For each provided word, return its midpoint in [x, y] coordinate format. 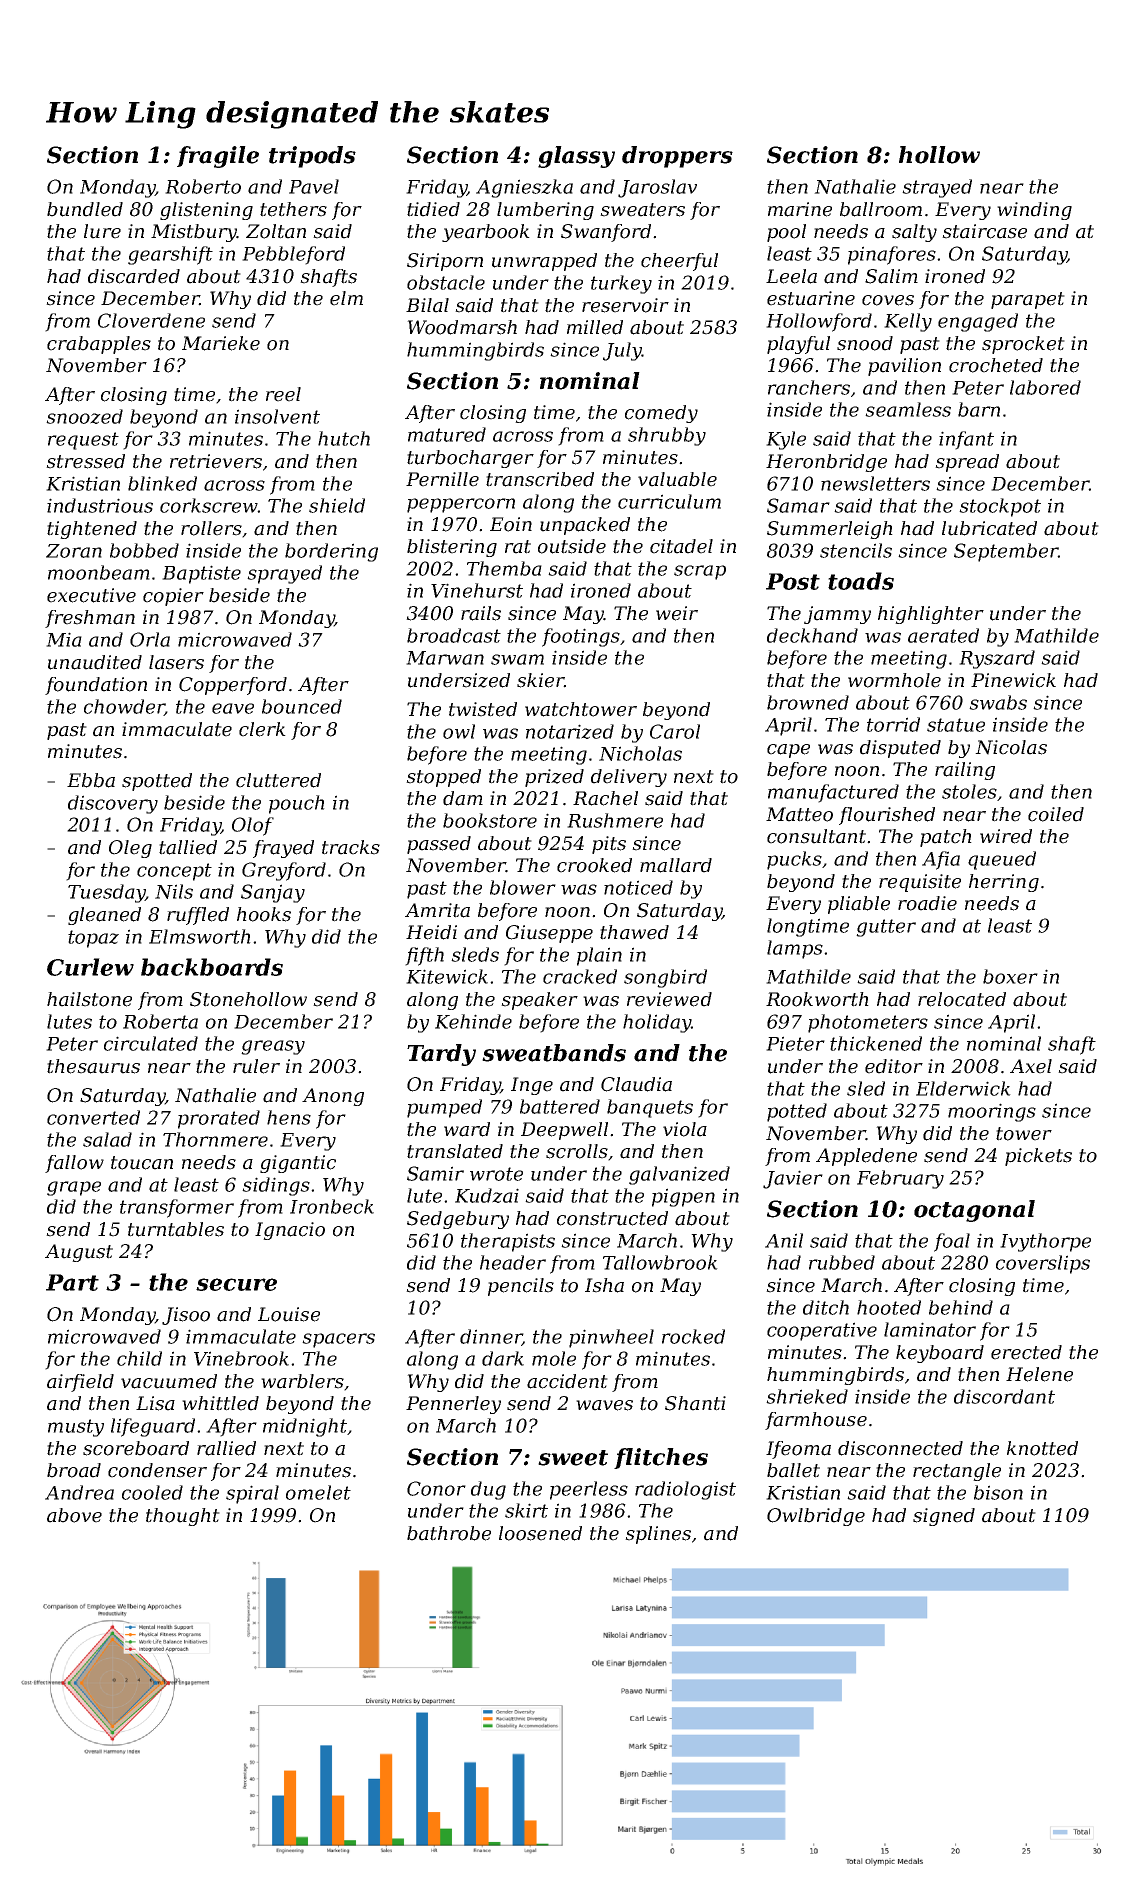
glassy [576, 157]
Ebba [91, 780]
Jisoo [186, 1316]
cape [788, 751]
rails [481, 613]
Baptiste [201, 574]
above [74, 1515]
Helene [1039, 1374]
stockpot [1000, 507]
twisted [483, 709]
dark [503, 1358]
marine [800, 209]
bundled [85, 209]
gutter [886, 928]
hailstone [89, 999]
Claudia [636, 1084]
